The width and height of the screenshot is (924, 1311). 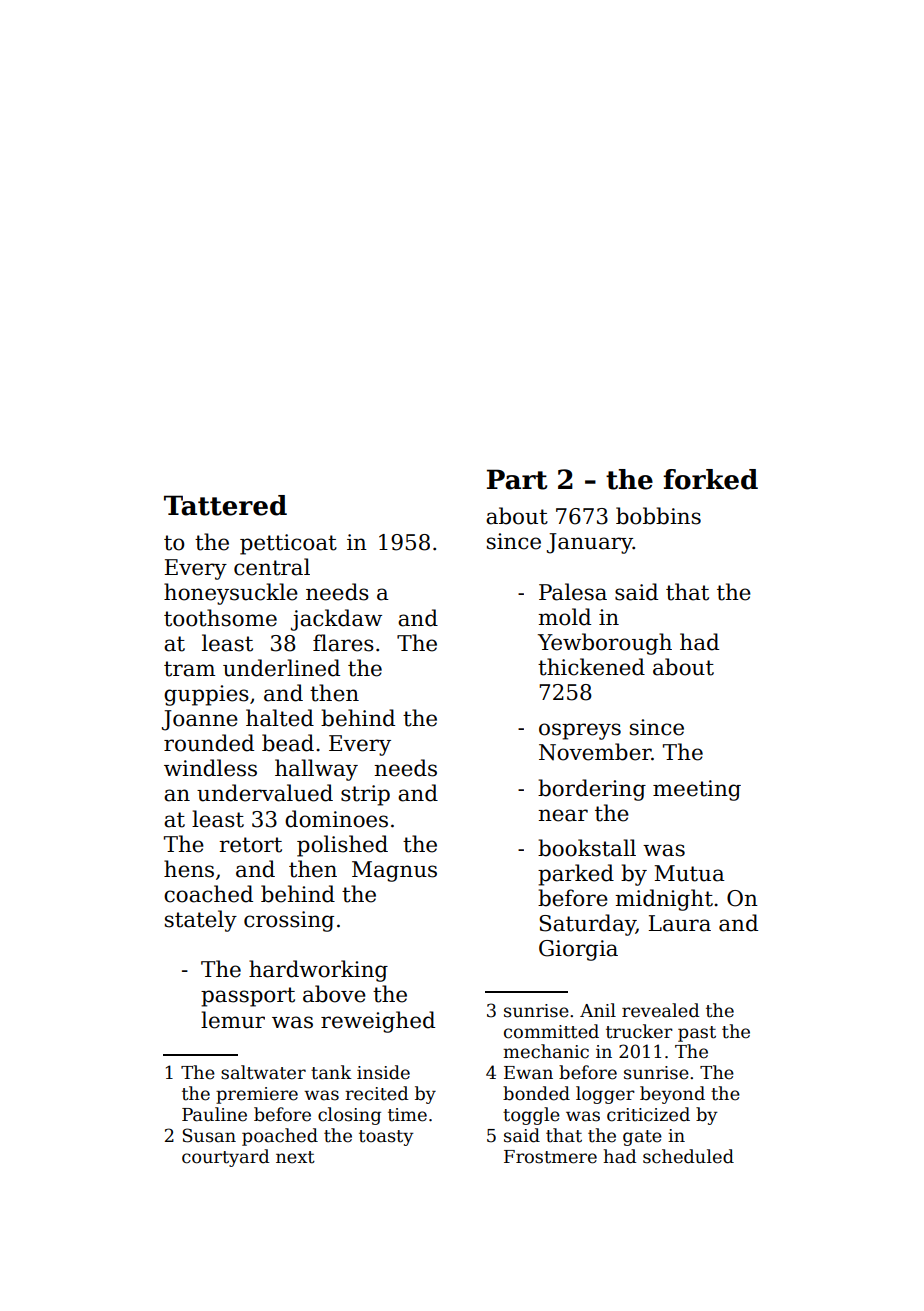 What do you see at coordinates (289, 921) in the screenshot?
I see `crossing` at bounding box center [289, 921].
